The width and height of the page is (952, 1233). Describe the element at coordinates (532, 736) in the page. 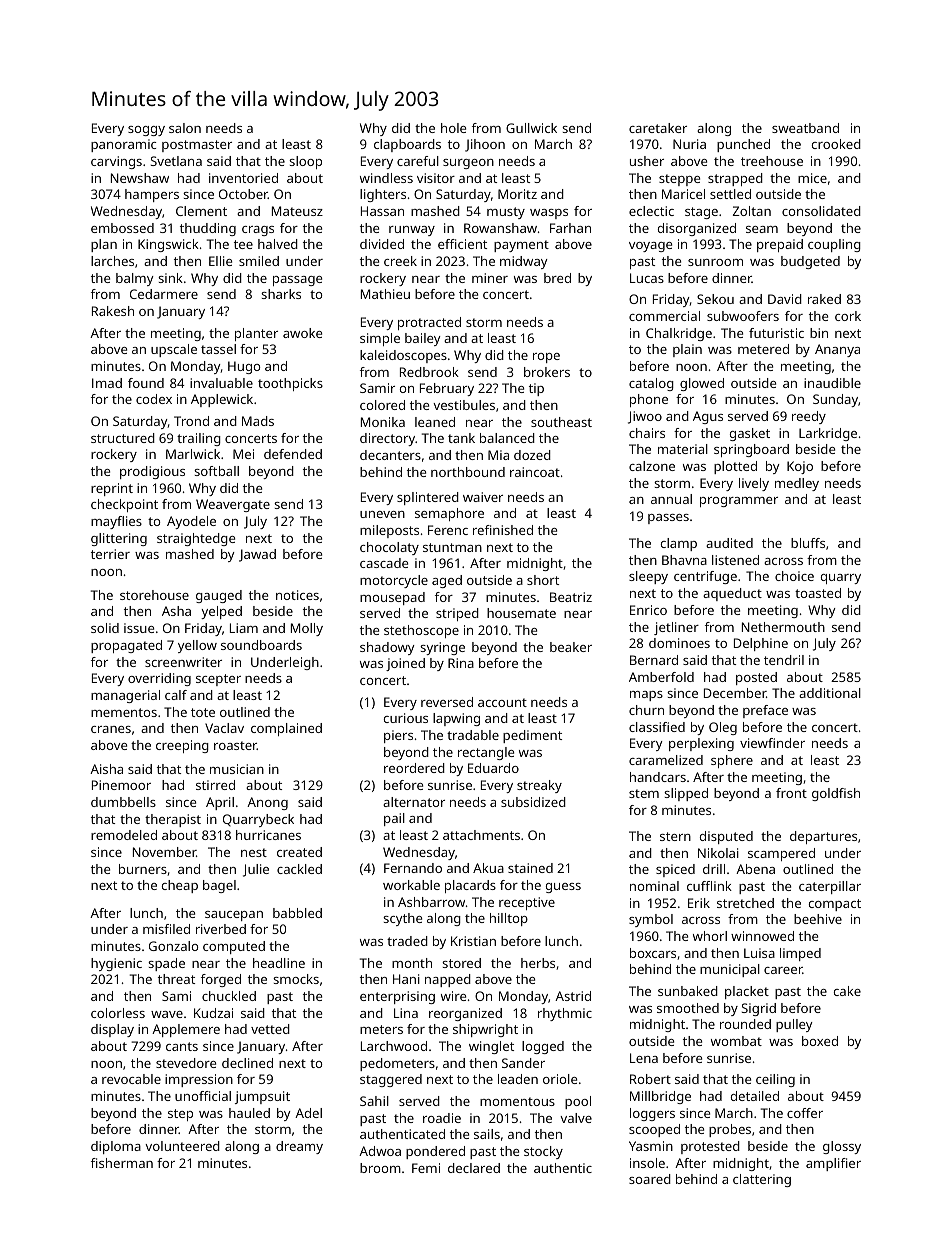

I see `pediment` at that location.
